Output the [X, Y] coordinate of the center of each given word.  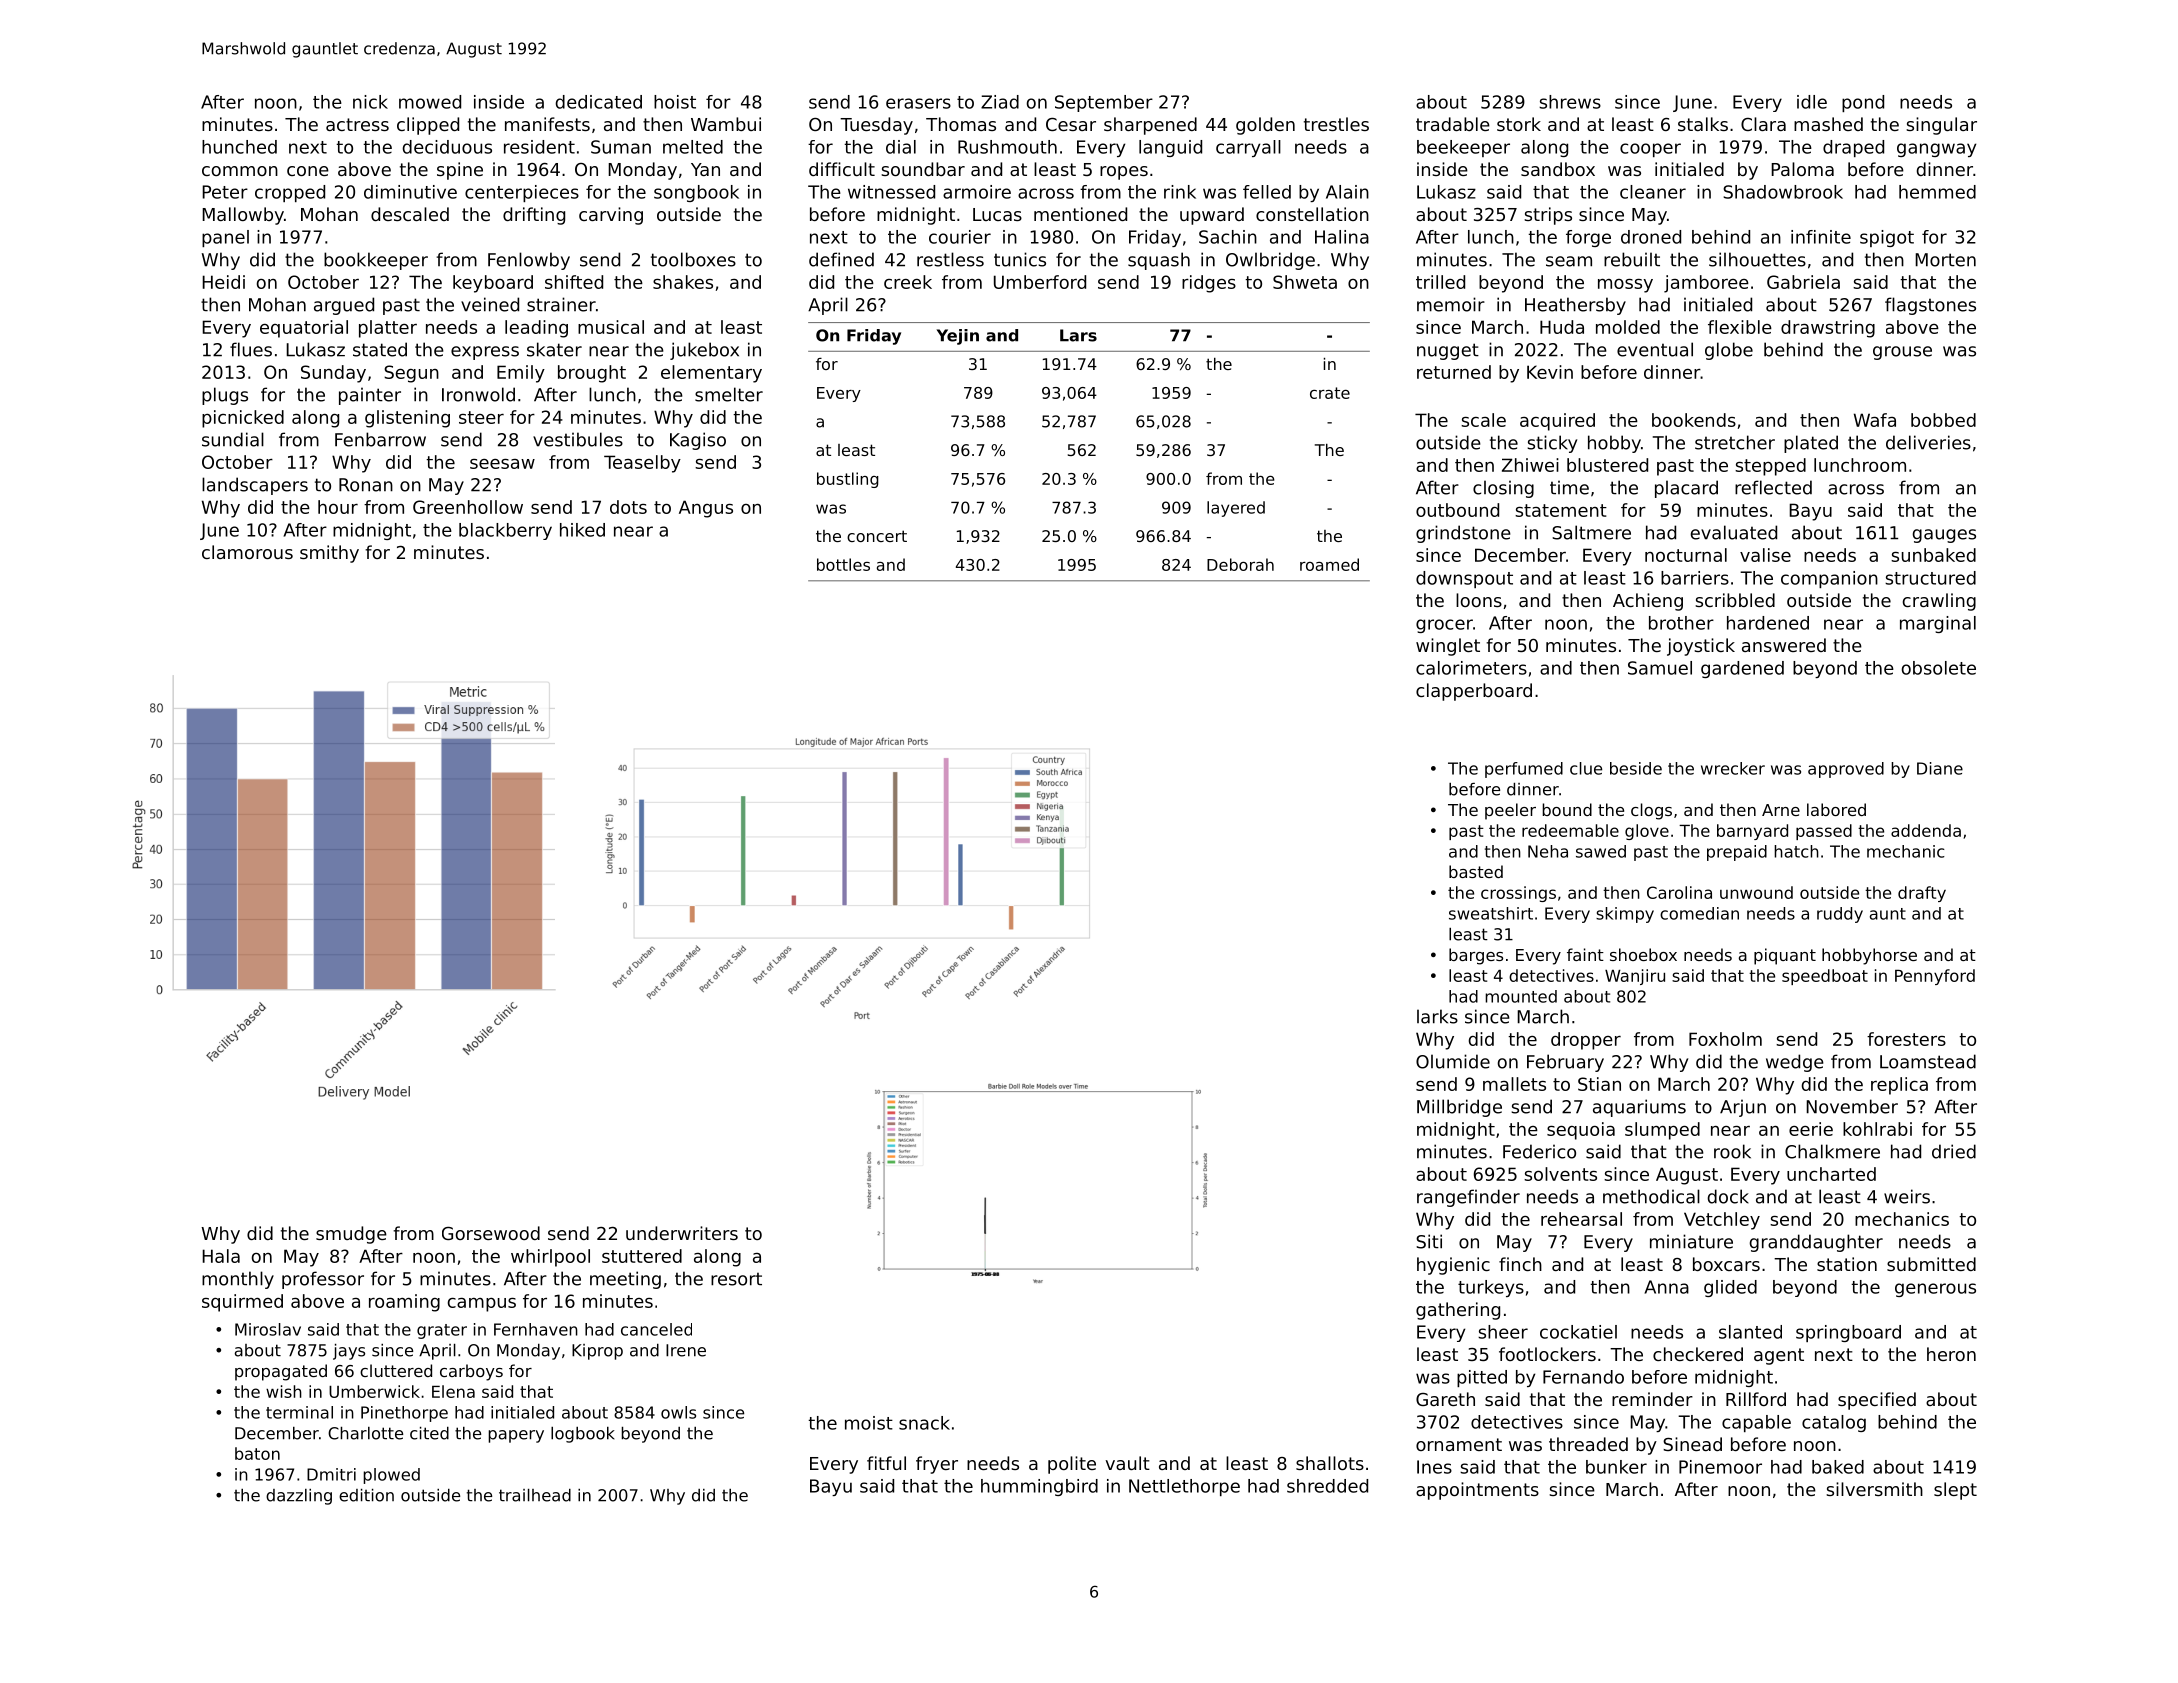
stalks [1703, 124]
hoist [675, 102]
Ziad [1000, 102]
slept [1955, 1491]
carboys [471, 1372]
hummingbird [1039, 1487]
